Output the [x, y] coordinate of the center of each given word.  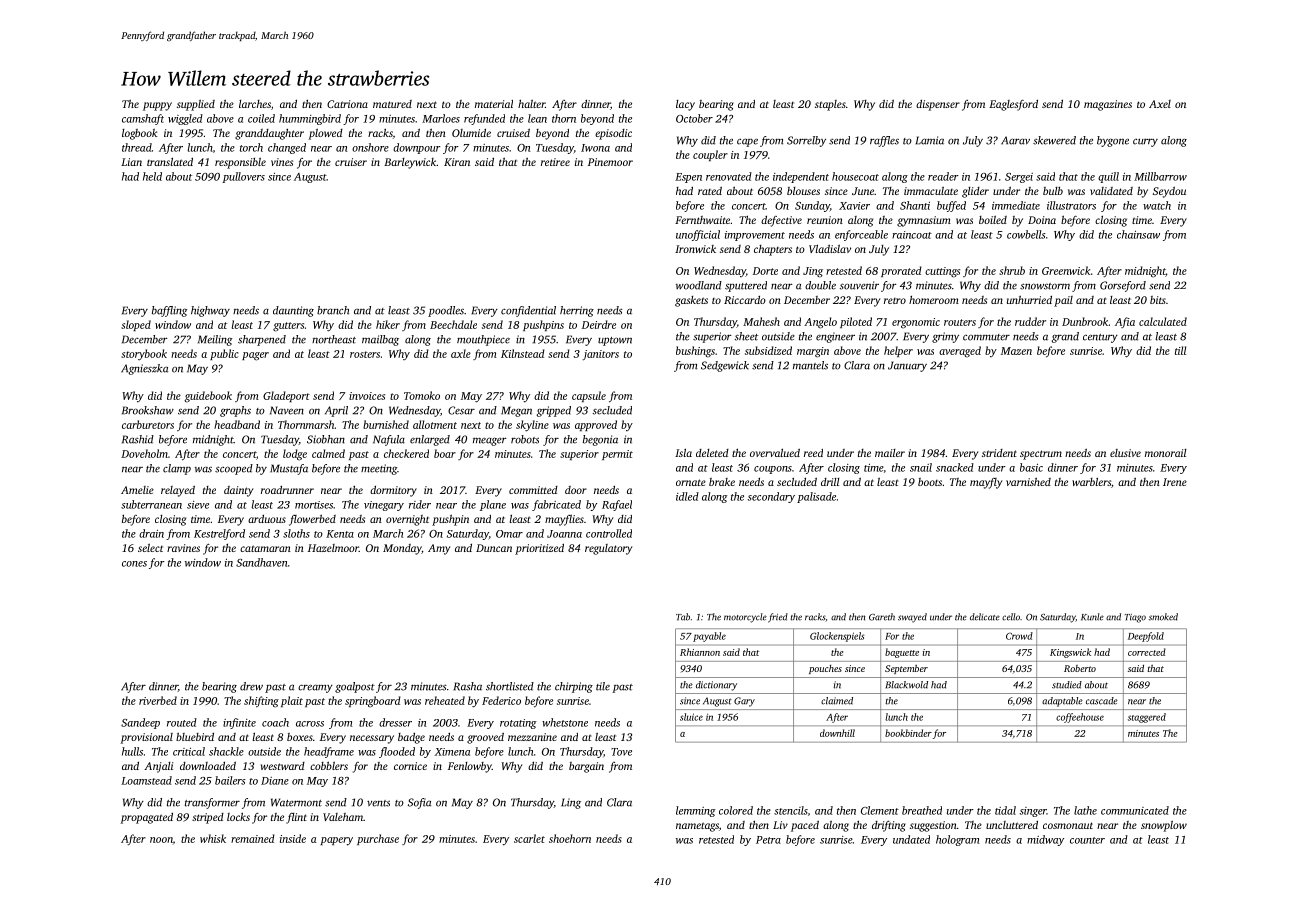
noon [161, 840]
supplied [196, 105]
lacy [685, 105]
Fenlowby [470, 767]
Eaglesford [1013, 105]
